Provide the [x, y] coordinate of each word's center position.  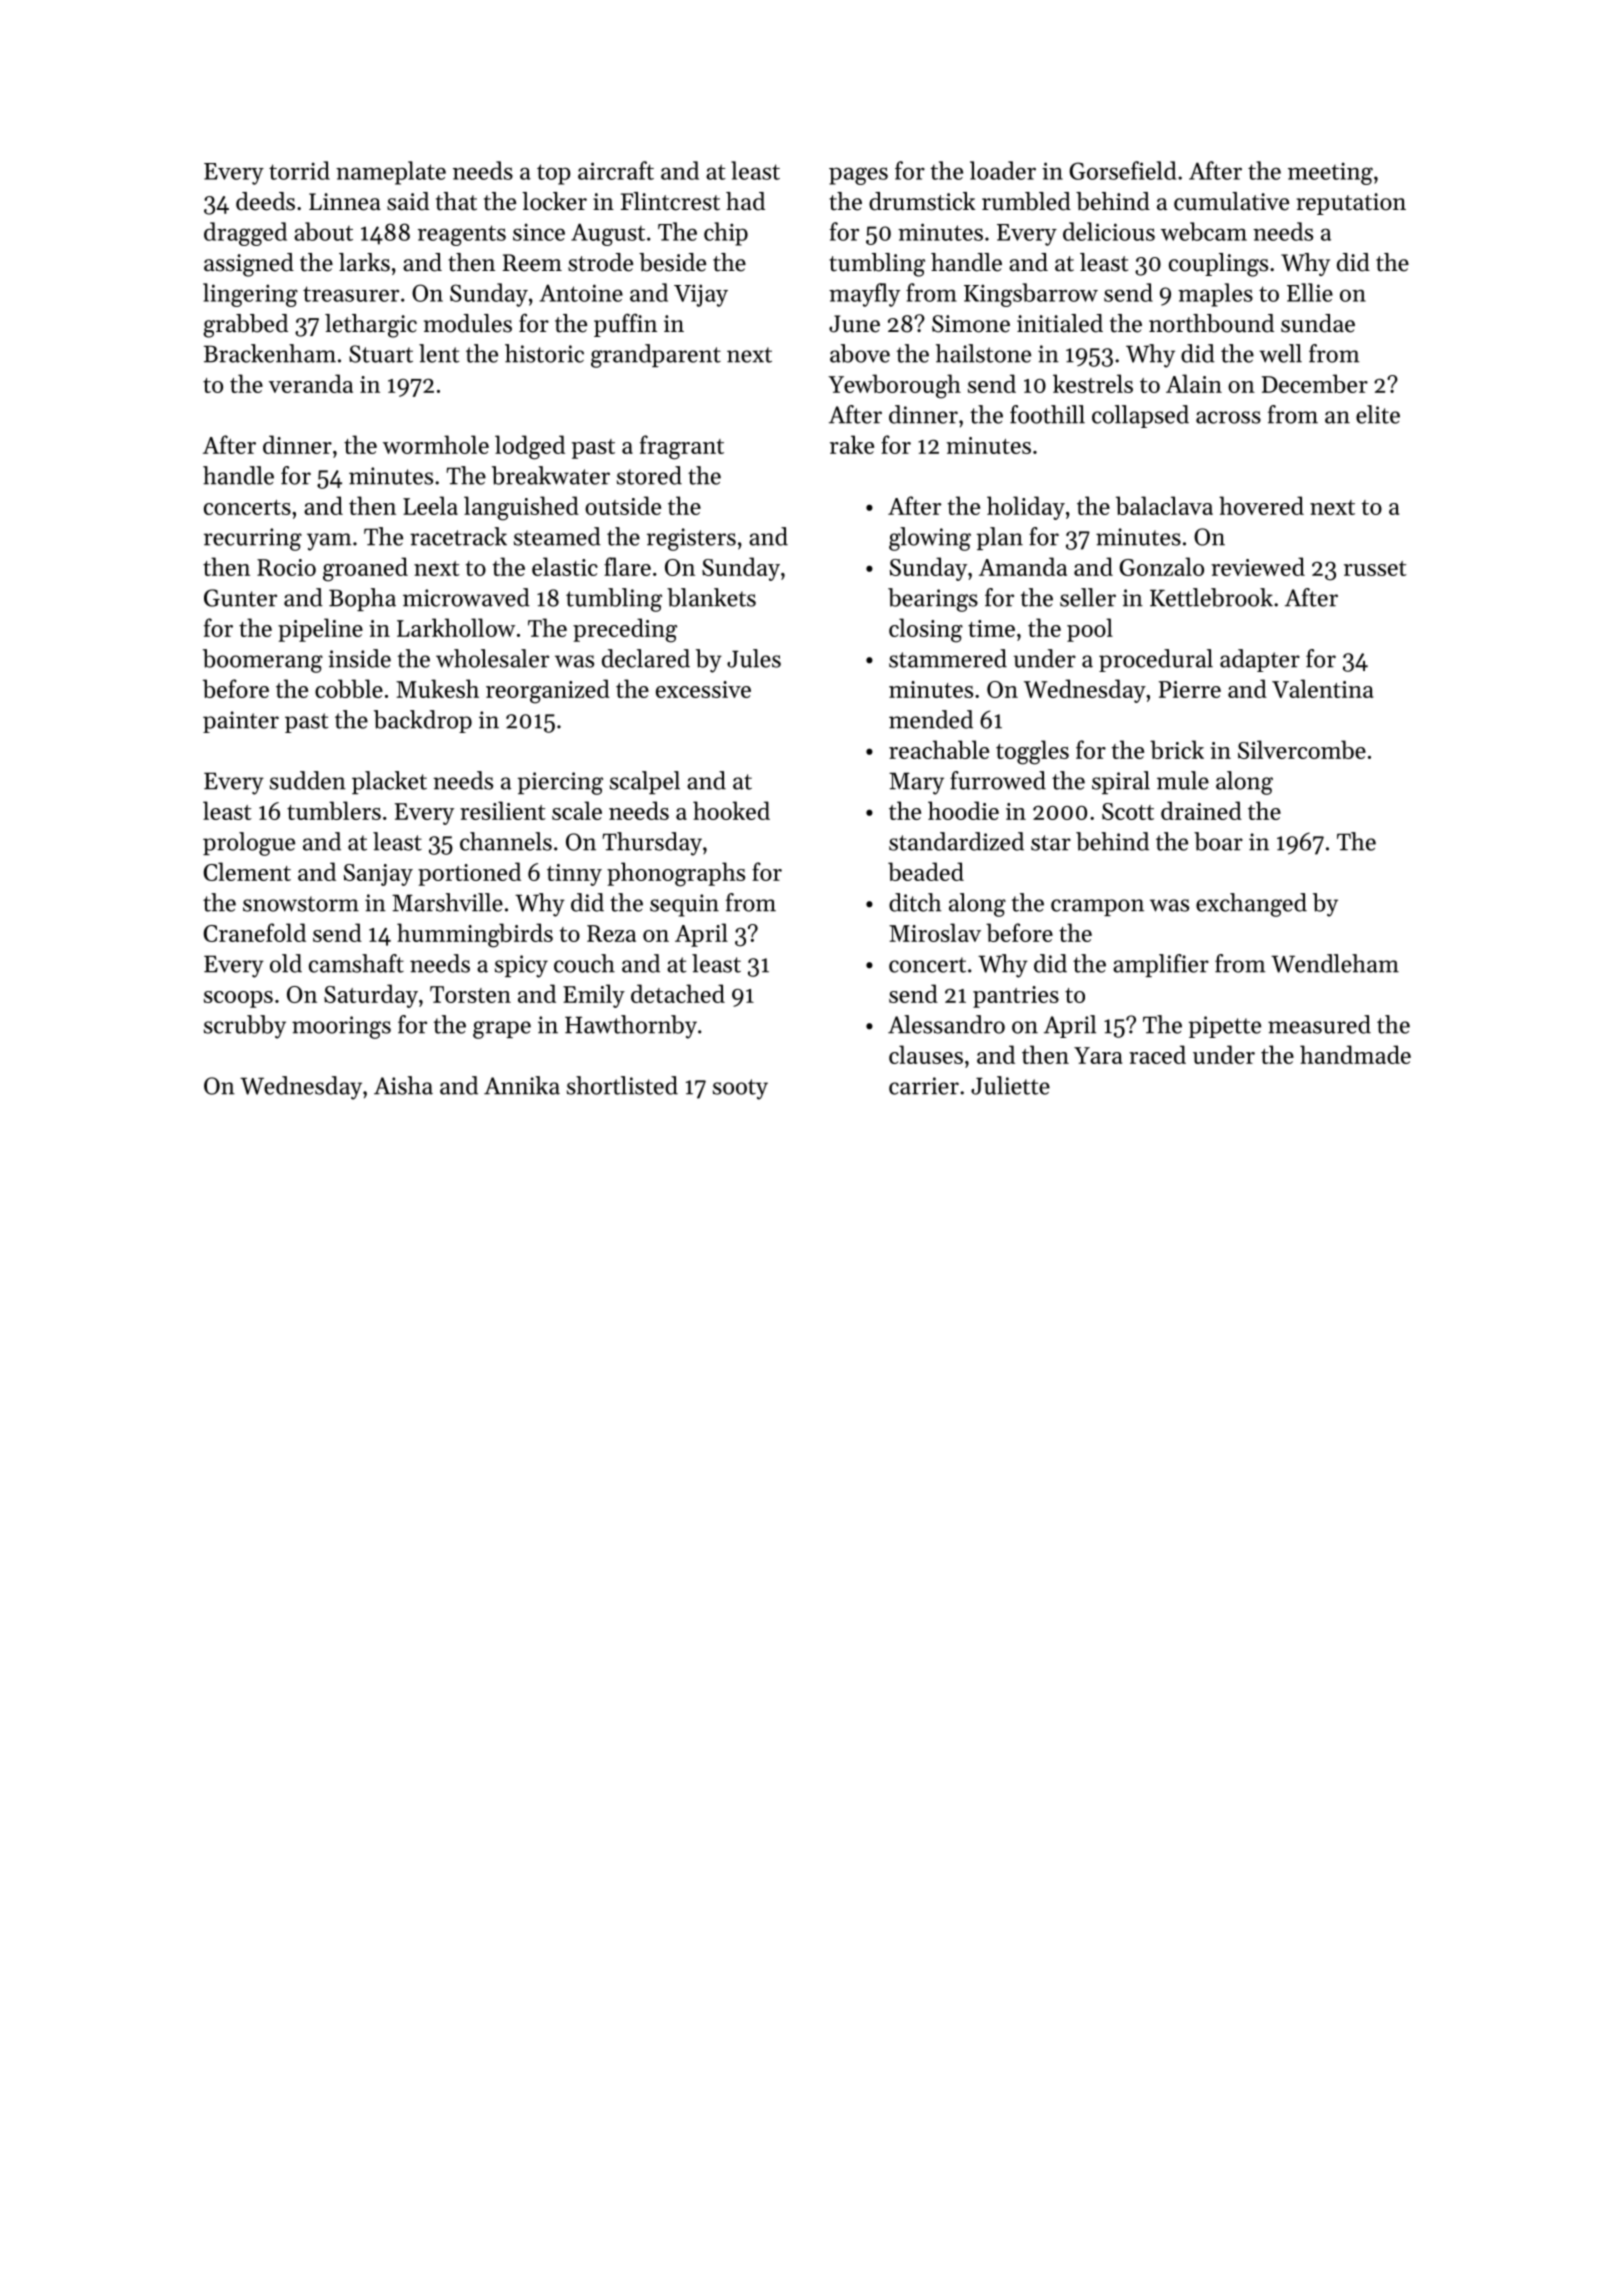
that [456, 201]
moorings [341, 1027]
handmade [1355, 1054]
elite [1378, 414]
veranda [311, 383]
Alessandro [946, 1024]
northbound [1211, 323]
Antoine [581, 293]
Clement [247, 871]
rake [852, 444]
